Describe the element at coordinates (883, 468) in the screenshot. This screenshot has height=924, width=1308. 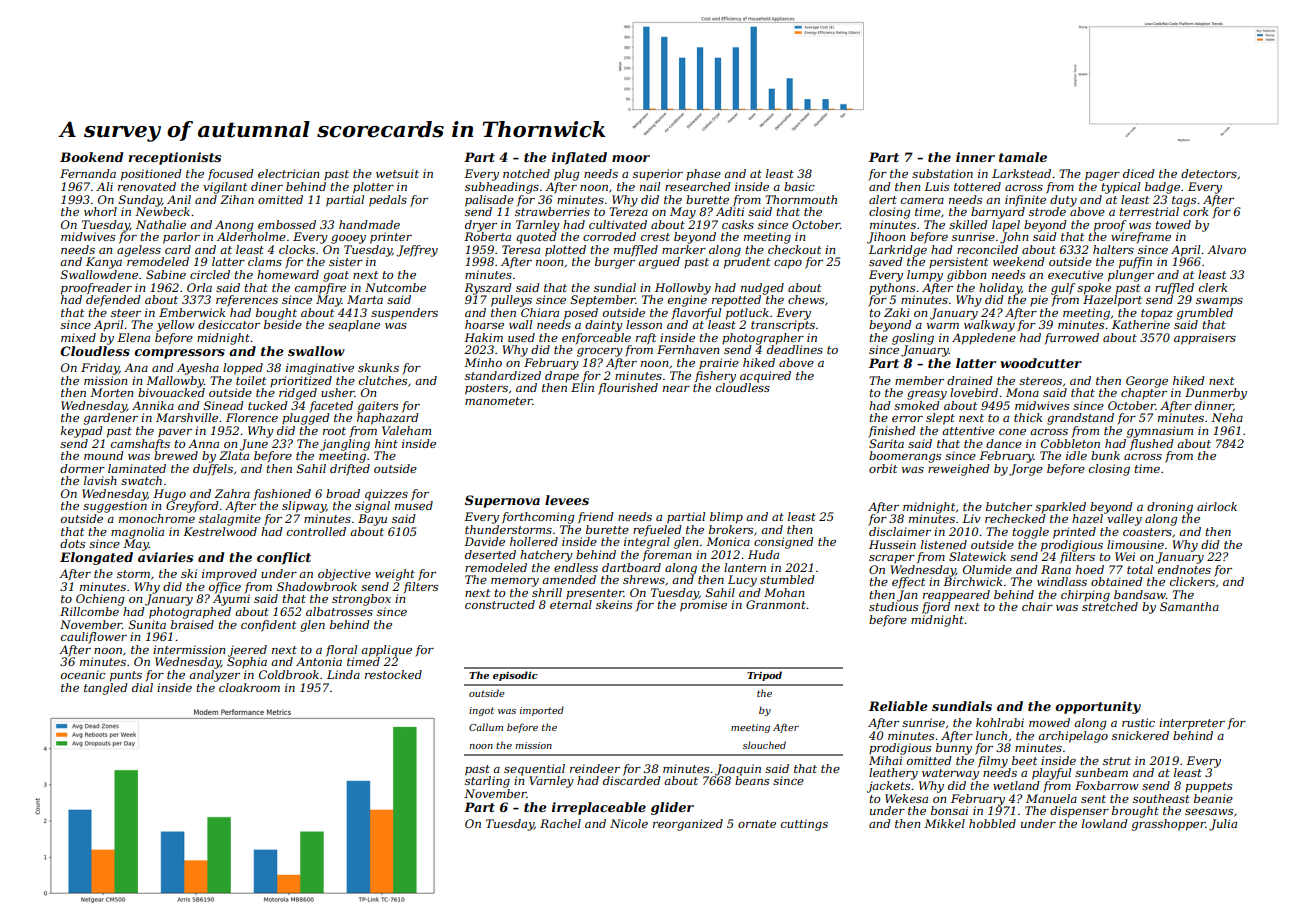
I see `orbit` at that location.
